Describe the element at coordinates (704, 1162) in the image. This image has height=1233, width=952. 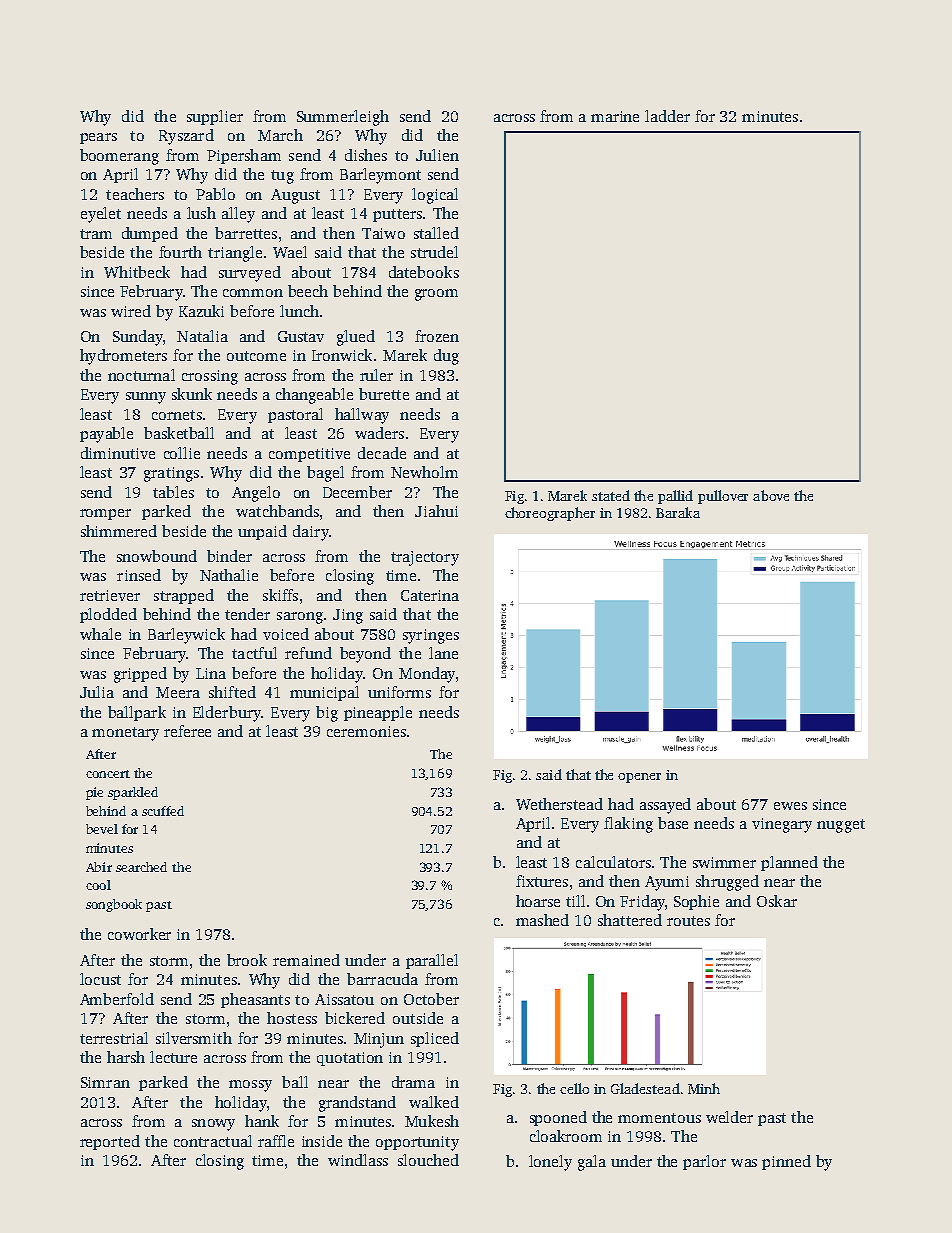
I see `parlor` at that location.
